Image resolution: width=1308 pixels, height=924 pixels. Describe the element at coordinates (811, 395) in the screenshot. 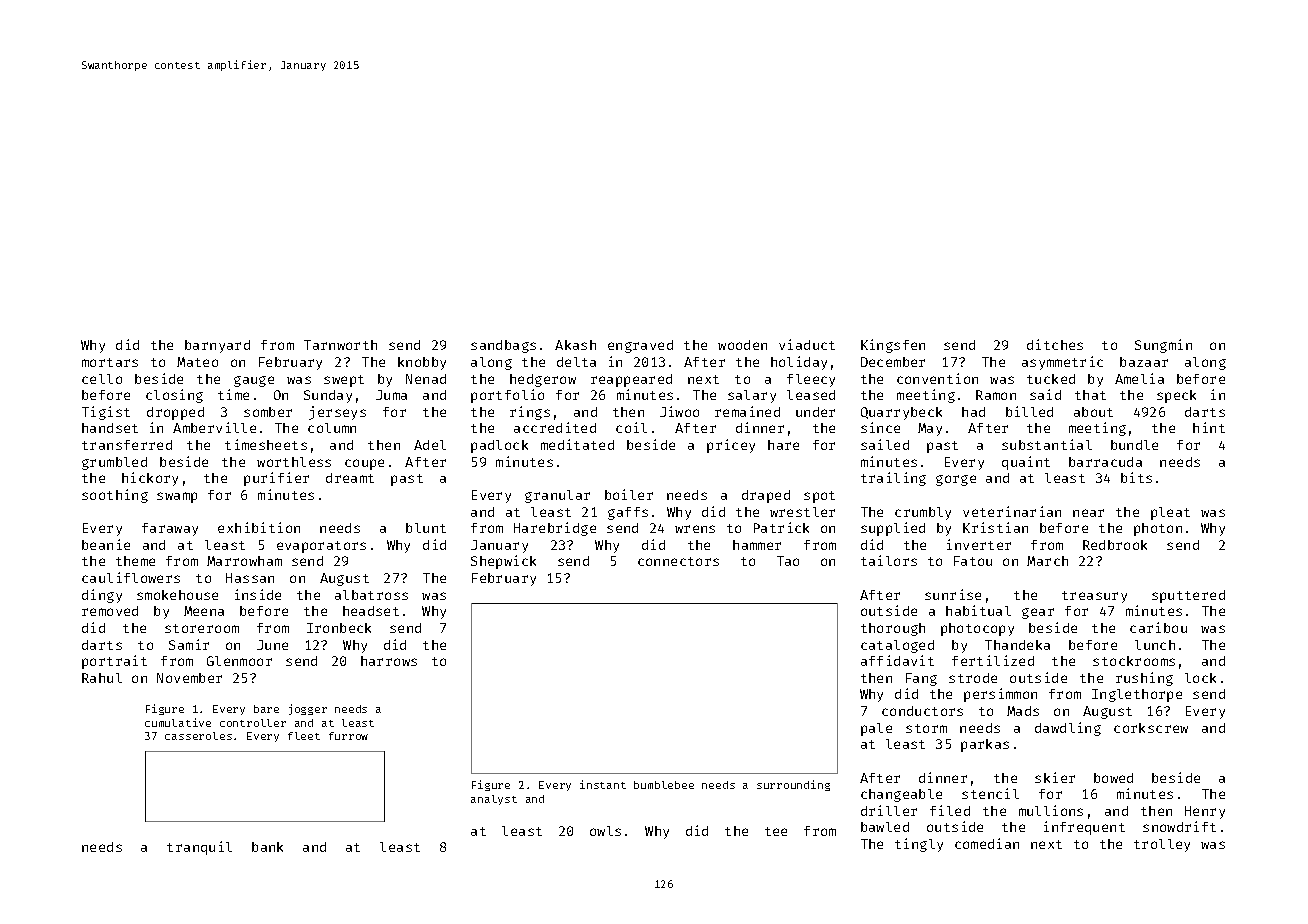

I see `leased` at that location.
